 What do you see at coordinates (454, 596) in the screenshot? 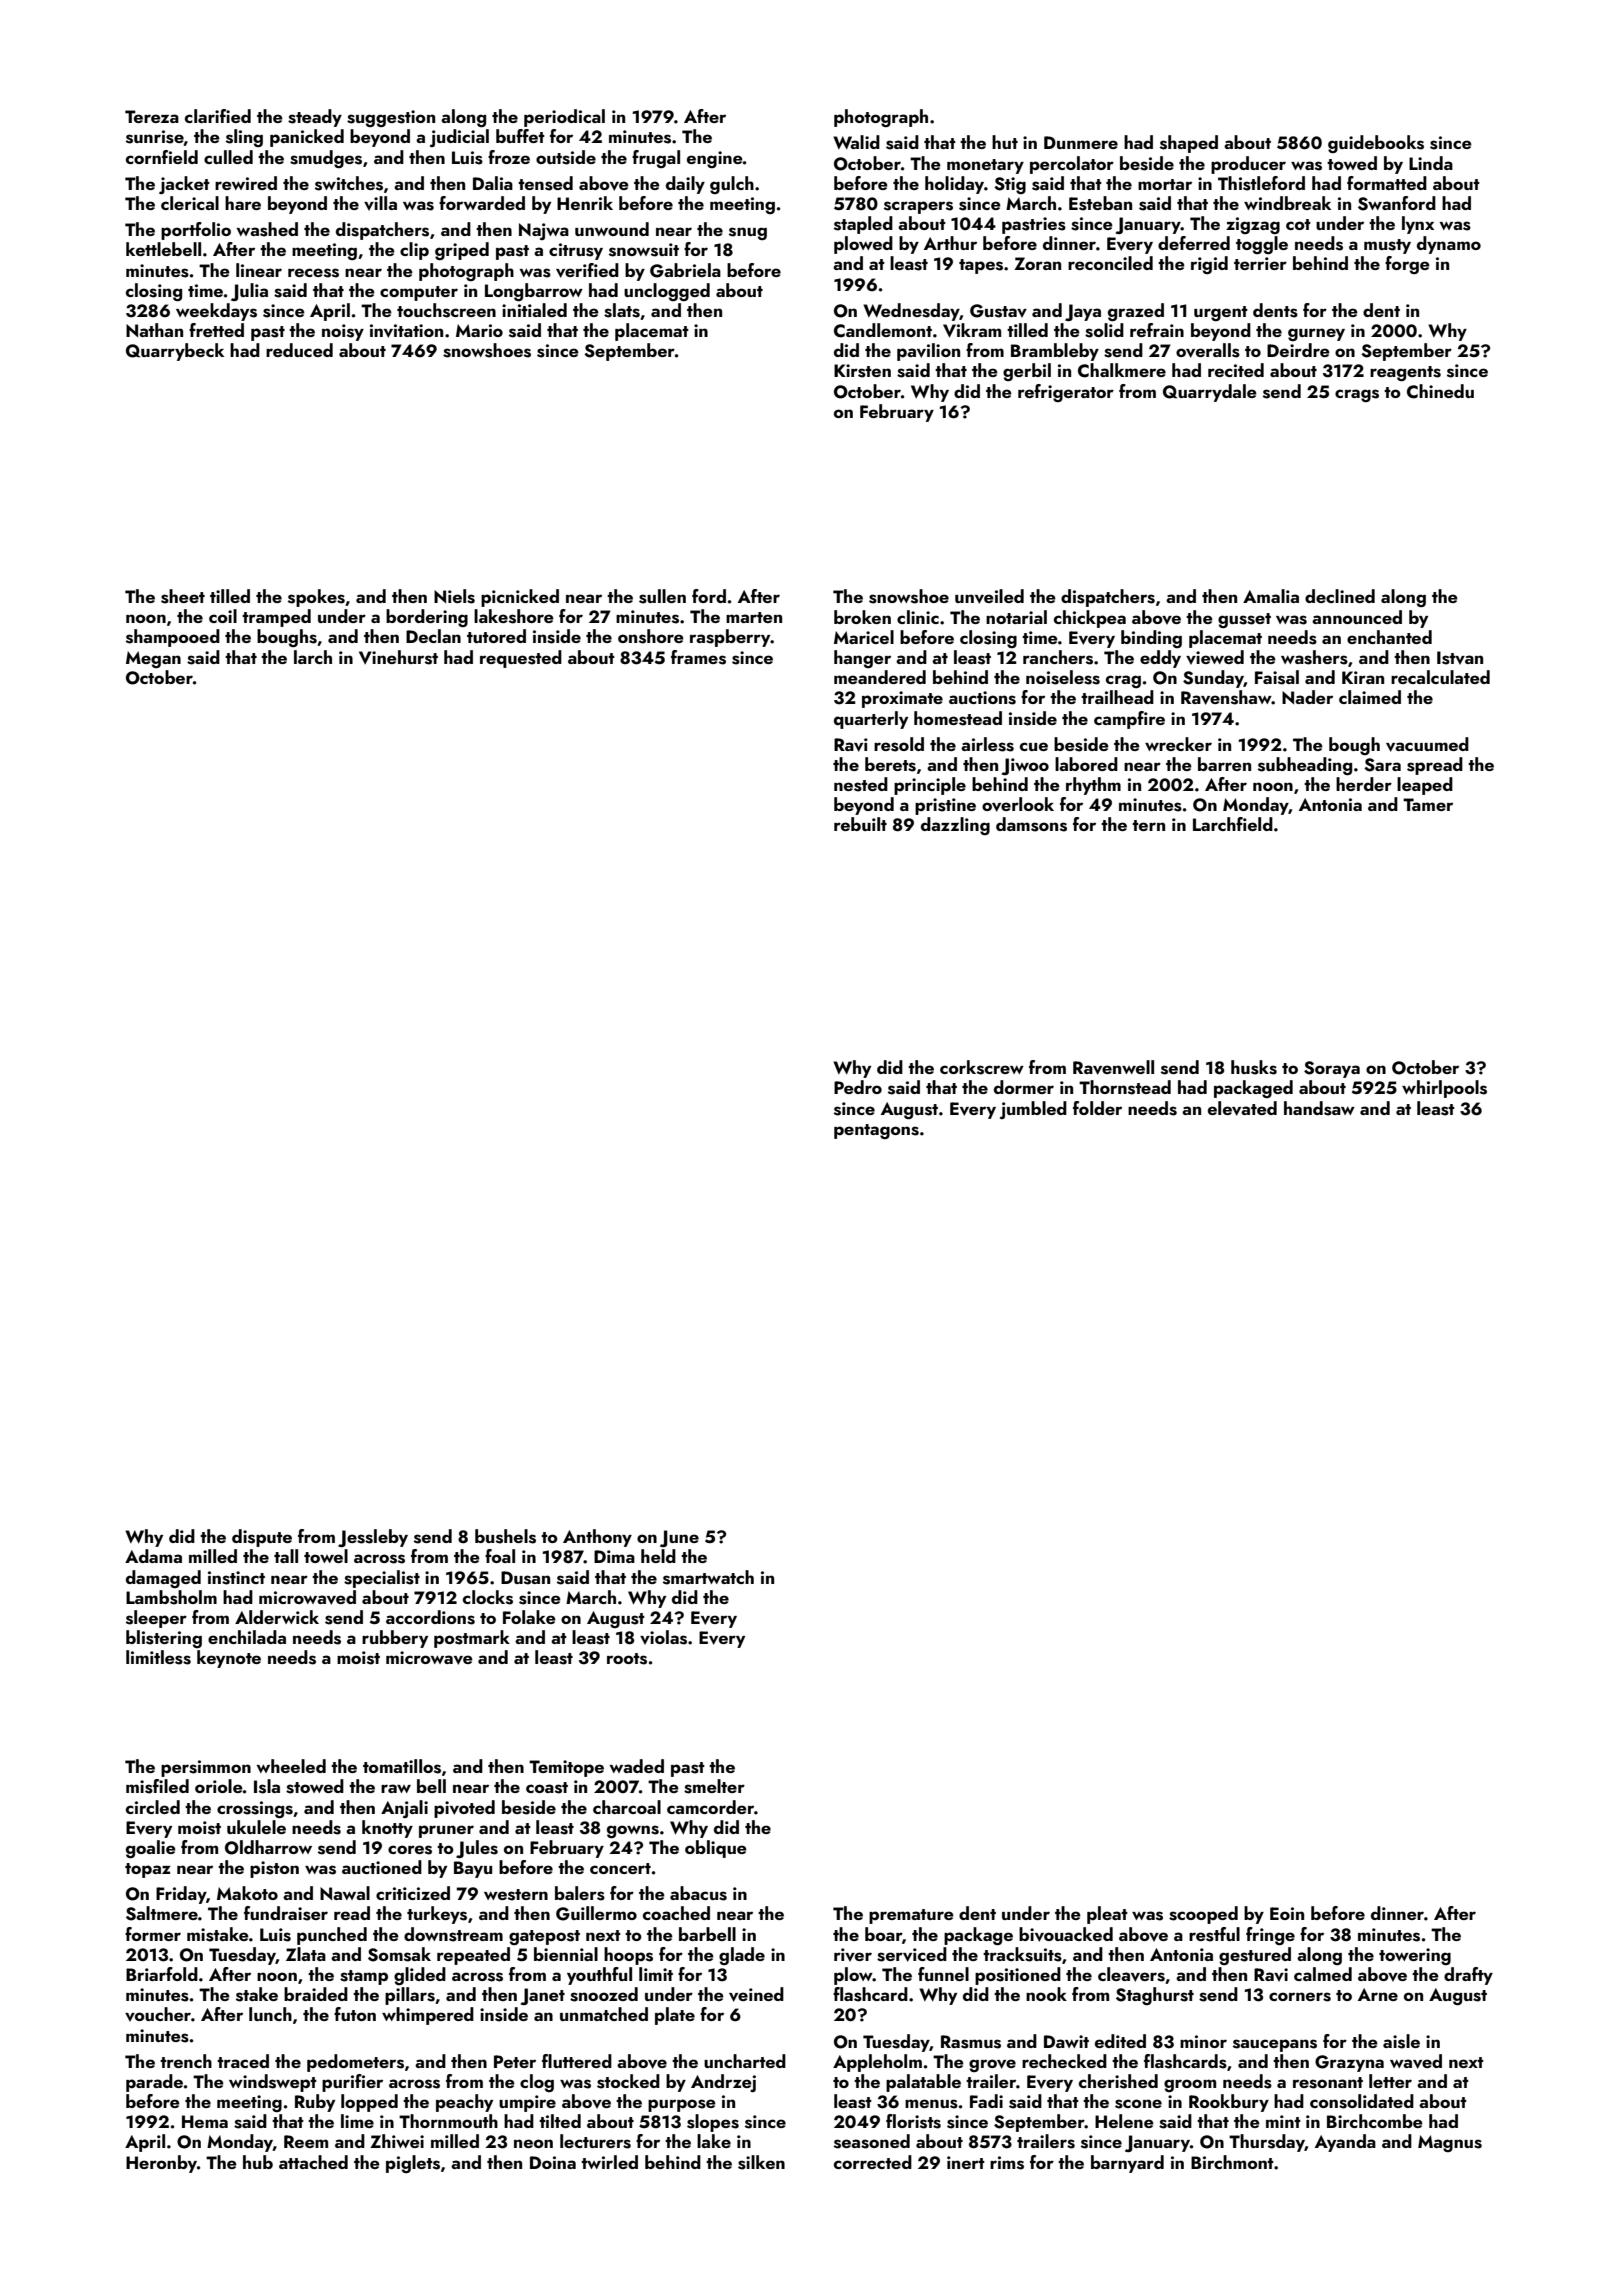
I see `Niels` at bounding box center [454, 596].
